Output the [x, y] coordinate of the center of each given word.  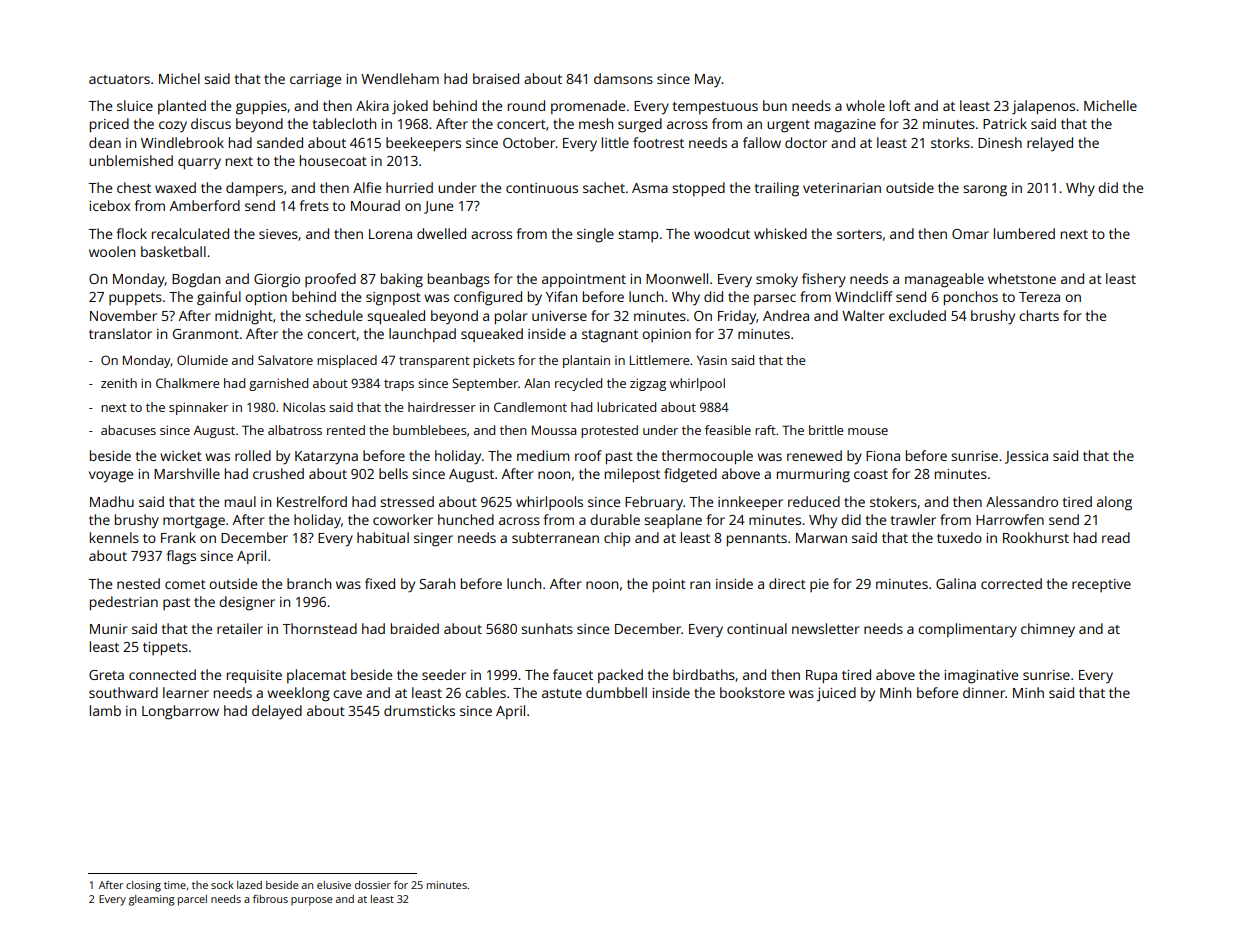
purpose [311, 901]
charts [1039, 315]
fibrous [270, 899]
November [123, 315]
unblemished [131, 160]
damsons [623, 78]
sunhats [547, 628]
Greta [106, 675]
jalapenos [1043, 107]
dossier [373, 885]
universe [559, 316]
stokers [893, 501]
